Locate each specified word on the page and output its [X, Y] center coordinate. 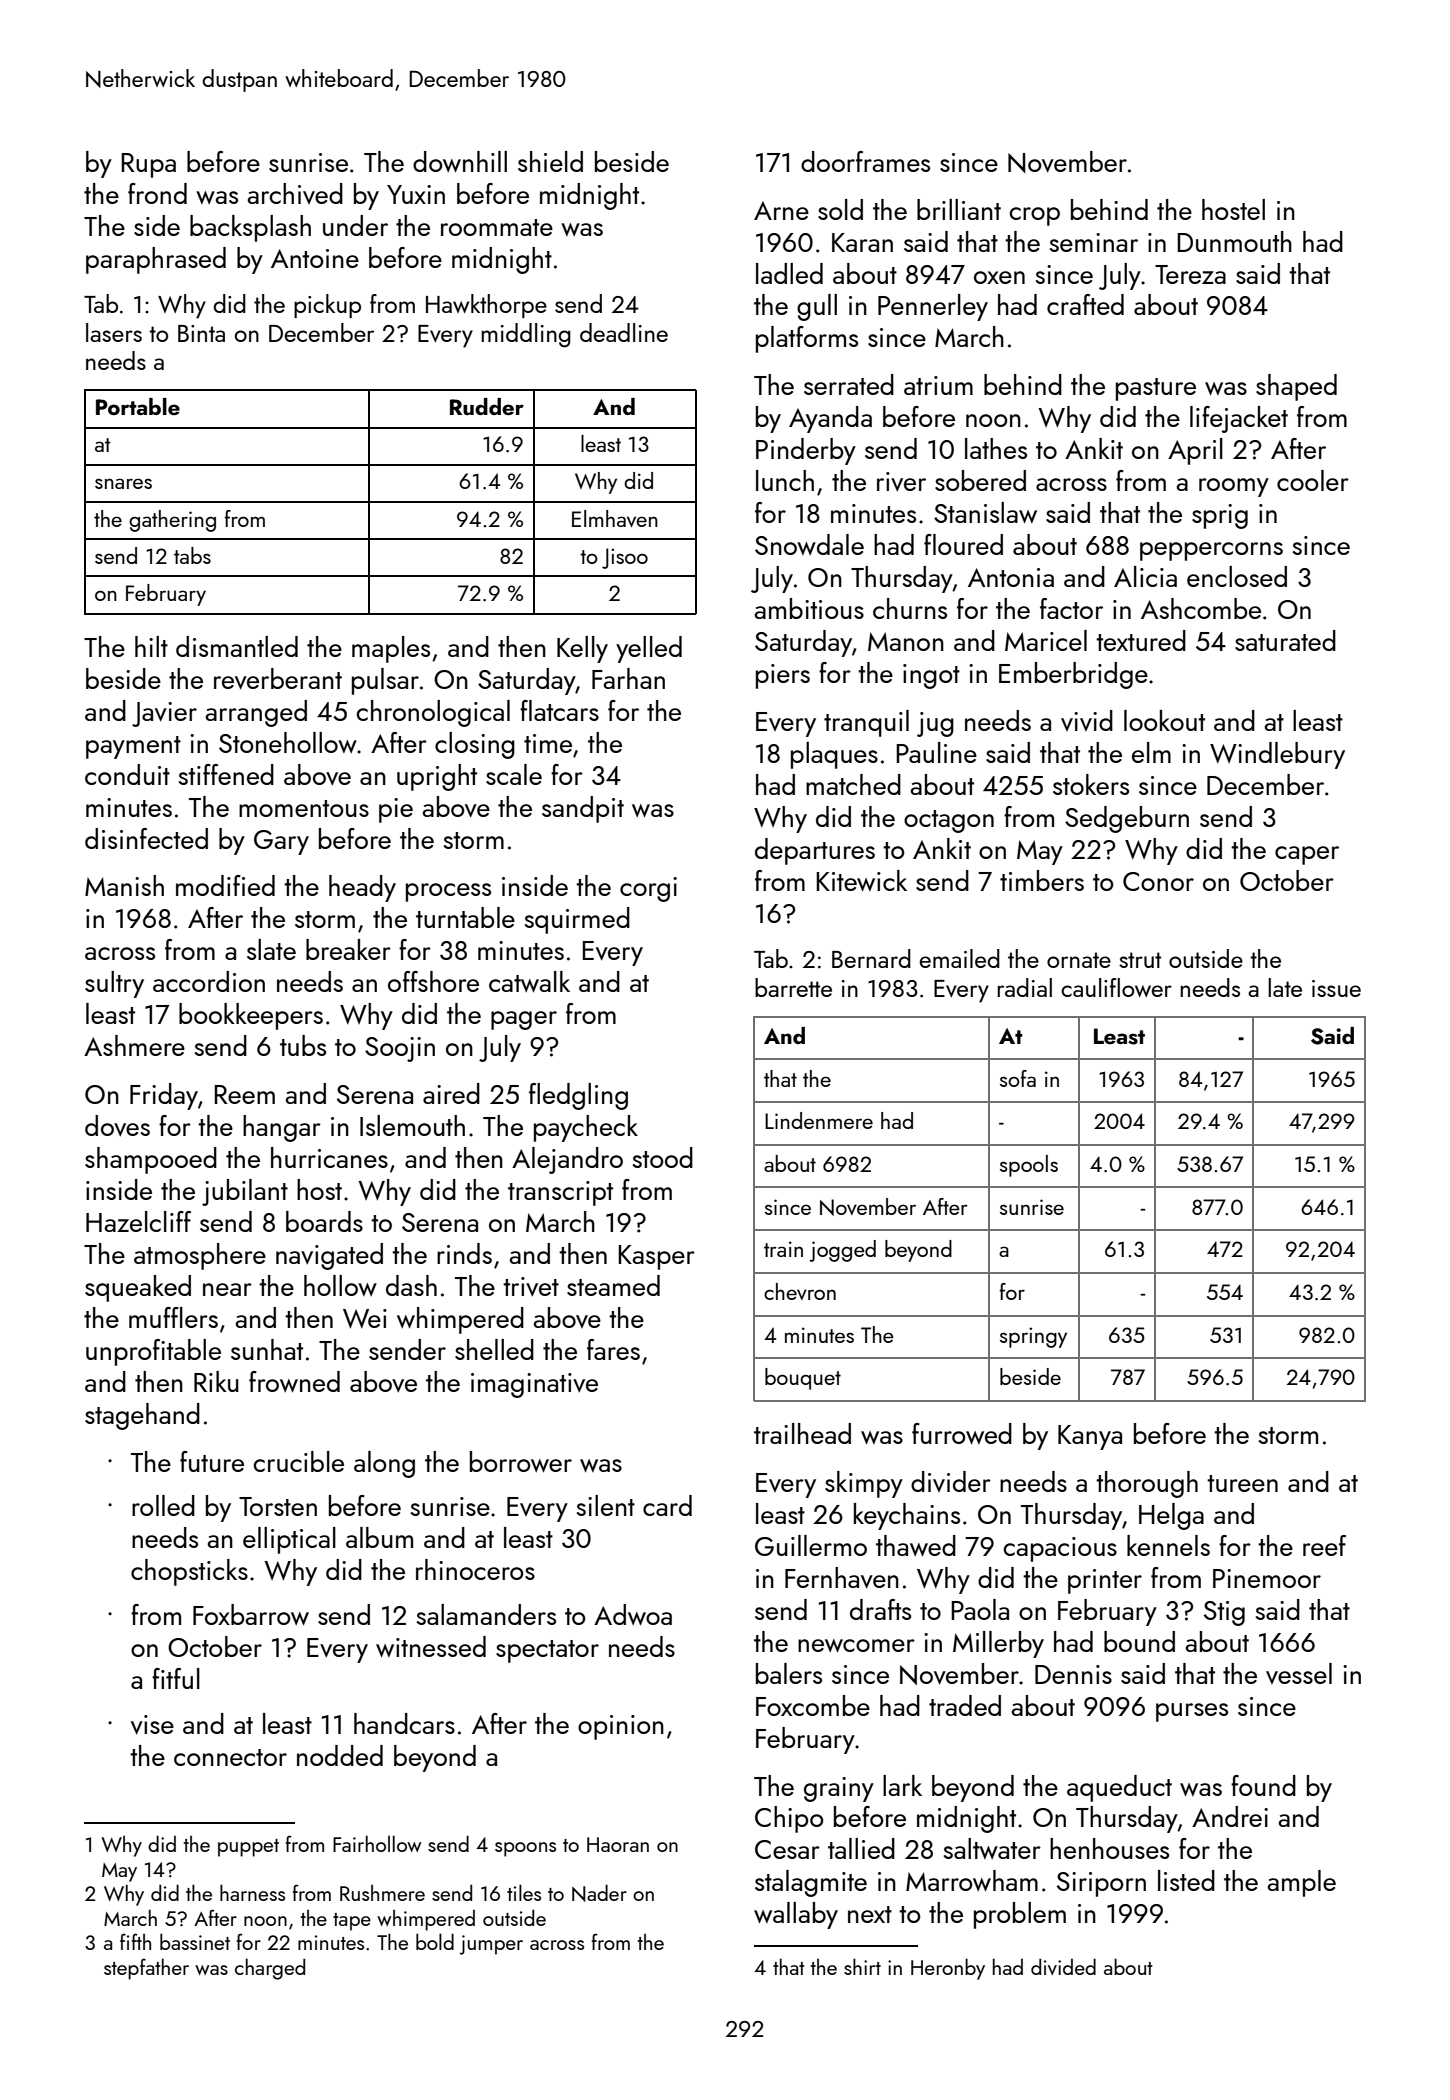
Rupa [148, 165]
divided [1063, 1966]
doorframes [865, 161]
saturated [1285, 640]
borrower [521, 1462]
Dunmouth [1234, 241]
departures [815, 851]
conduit [127, 774]
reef [1324, 1545]
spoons [525, 1849]
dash [411, 1285]
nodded [340, 1755]
